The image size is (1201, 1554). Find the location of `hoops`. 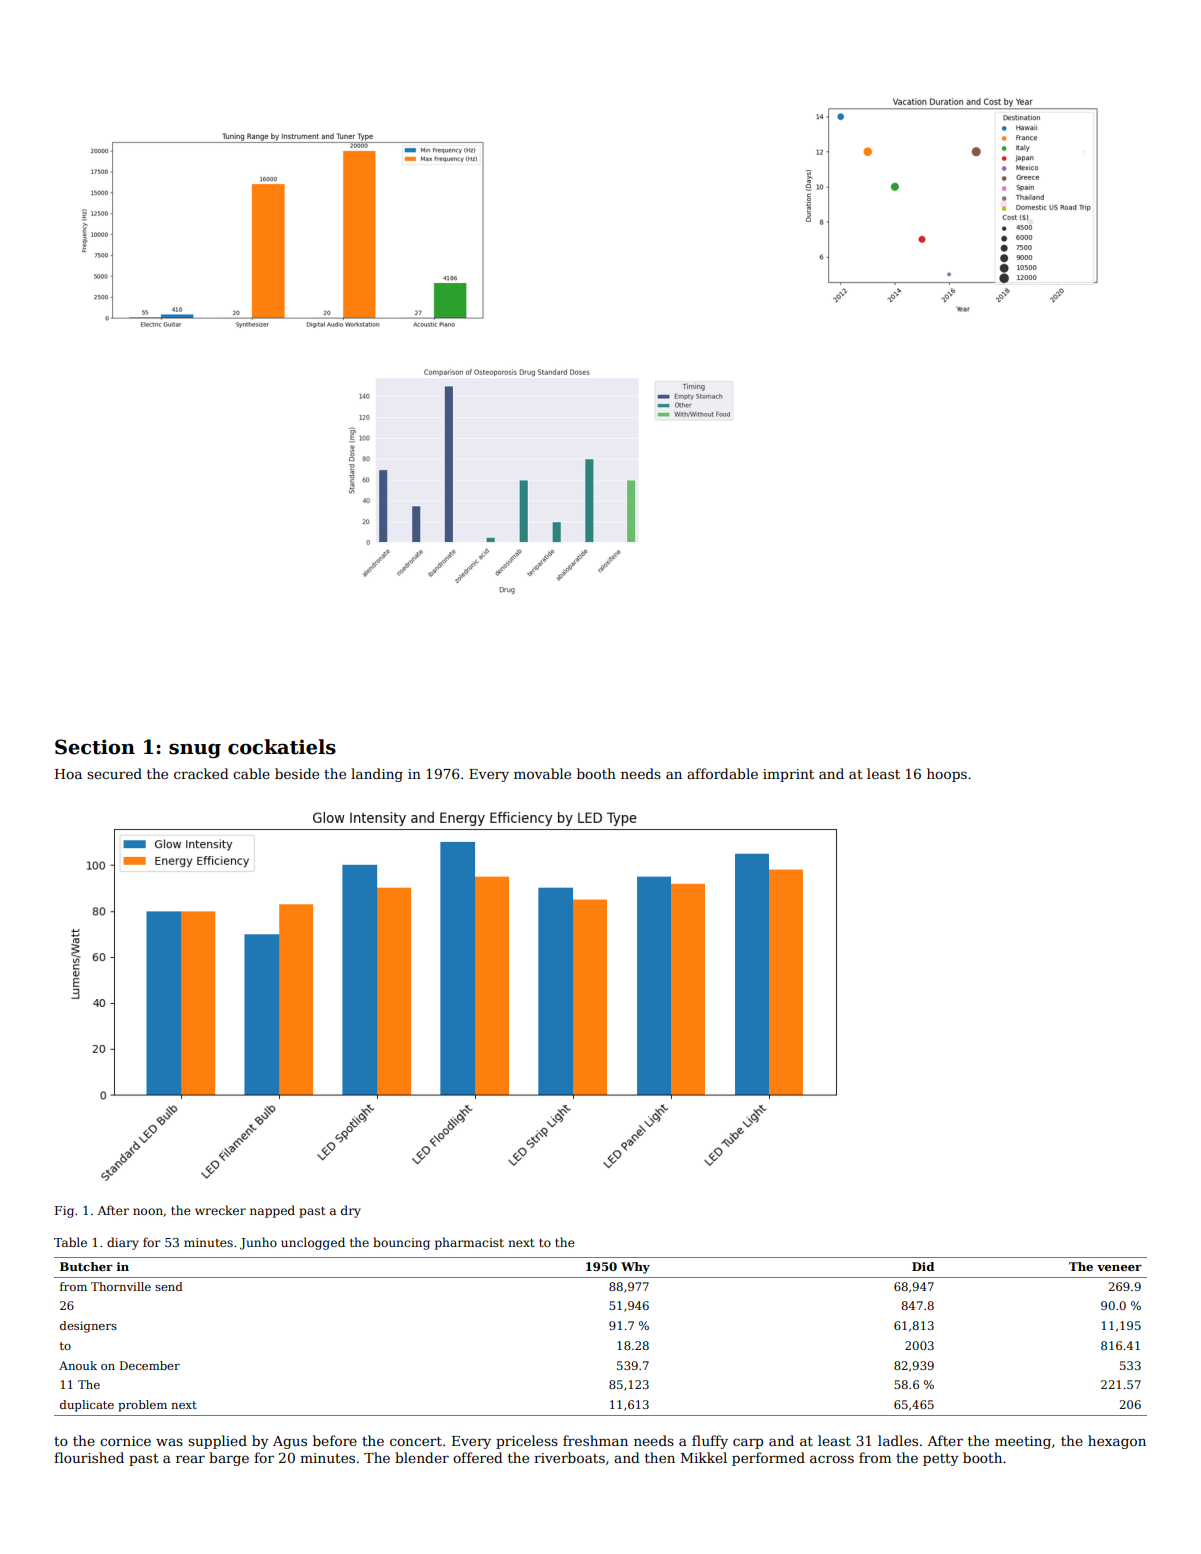

hoops is located at coordinates (947, 775).
